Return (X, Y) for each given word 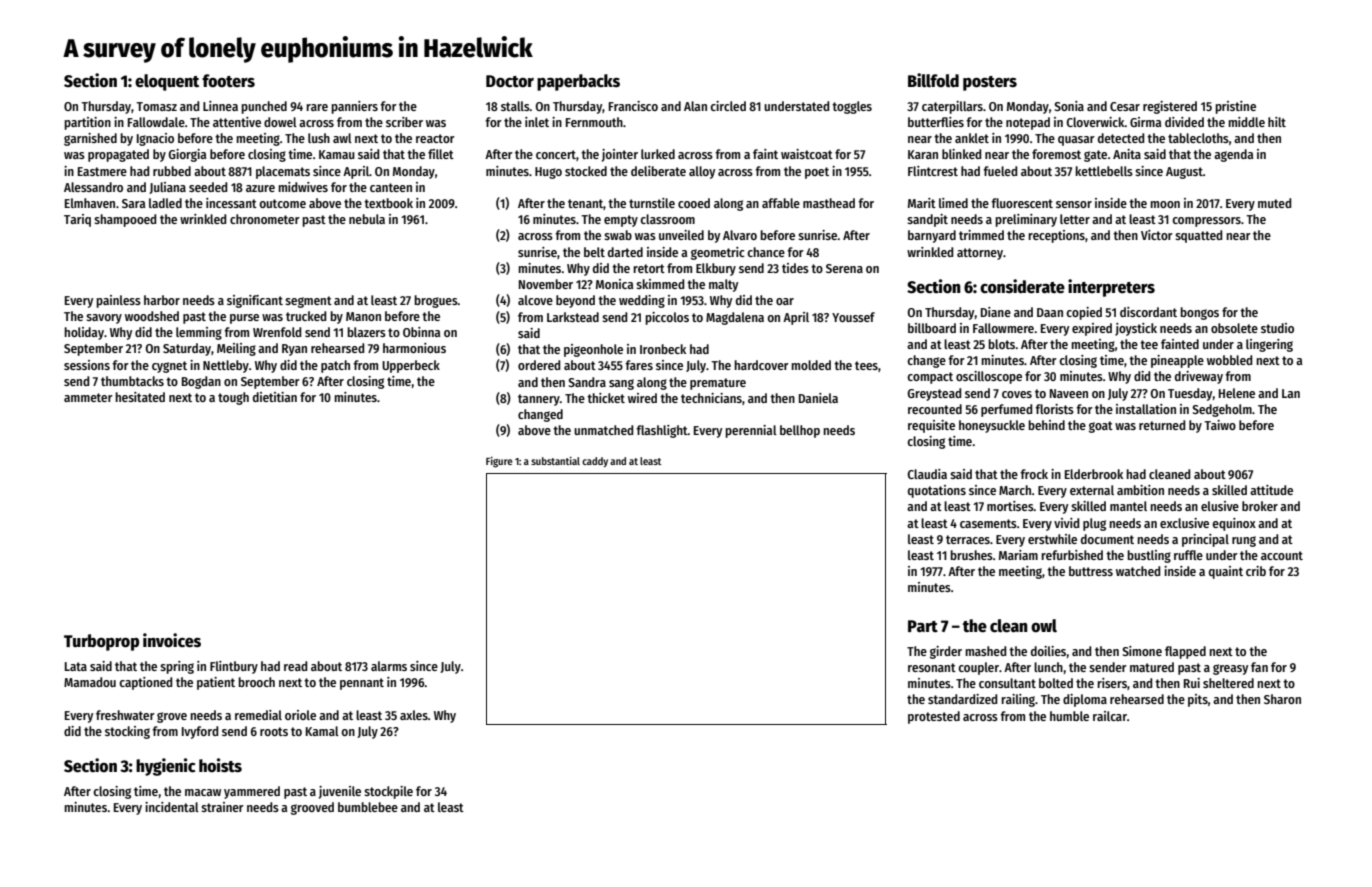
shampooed (125, 220)
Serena (844, 268)
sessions (87, 365)
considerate (1022, 286)
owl (1044, 626)
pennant (362, 684)
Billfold (933, 80)
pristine (1235, 107)
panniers (354, 107)
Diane (996, 312)
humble (1069, 716)
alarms (389, 666)
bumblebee (368, 807)
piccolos (667, 318)
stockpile (388, 792)
